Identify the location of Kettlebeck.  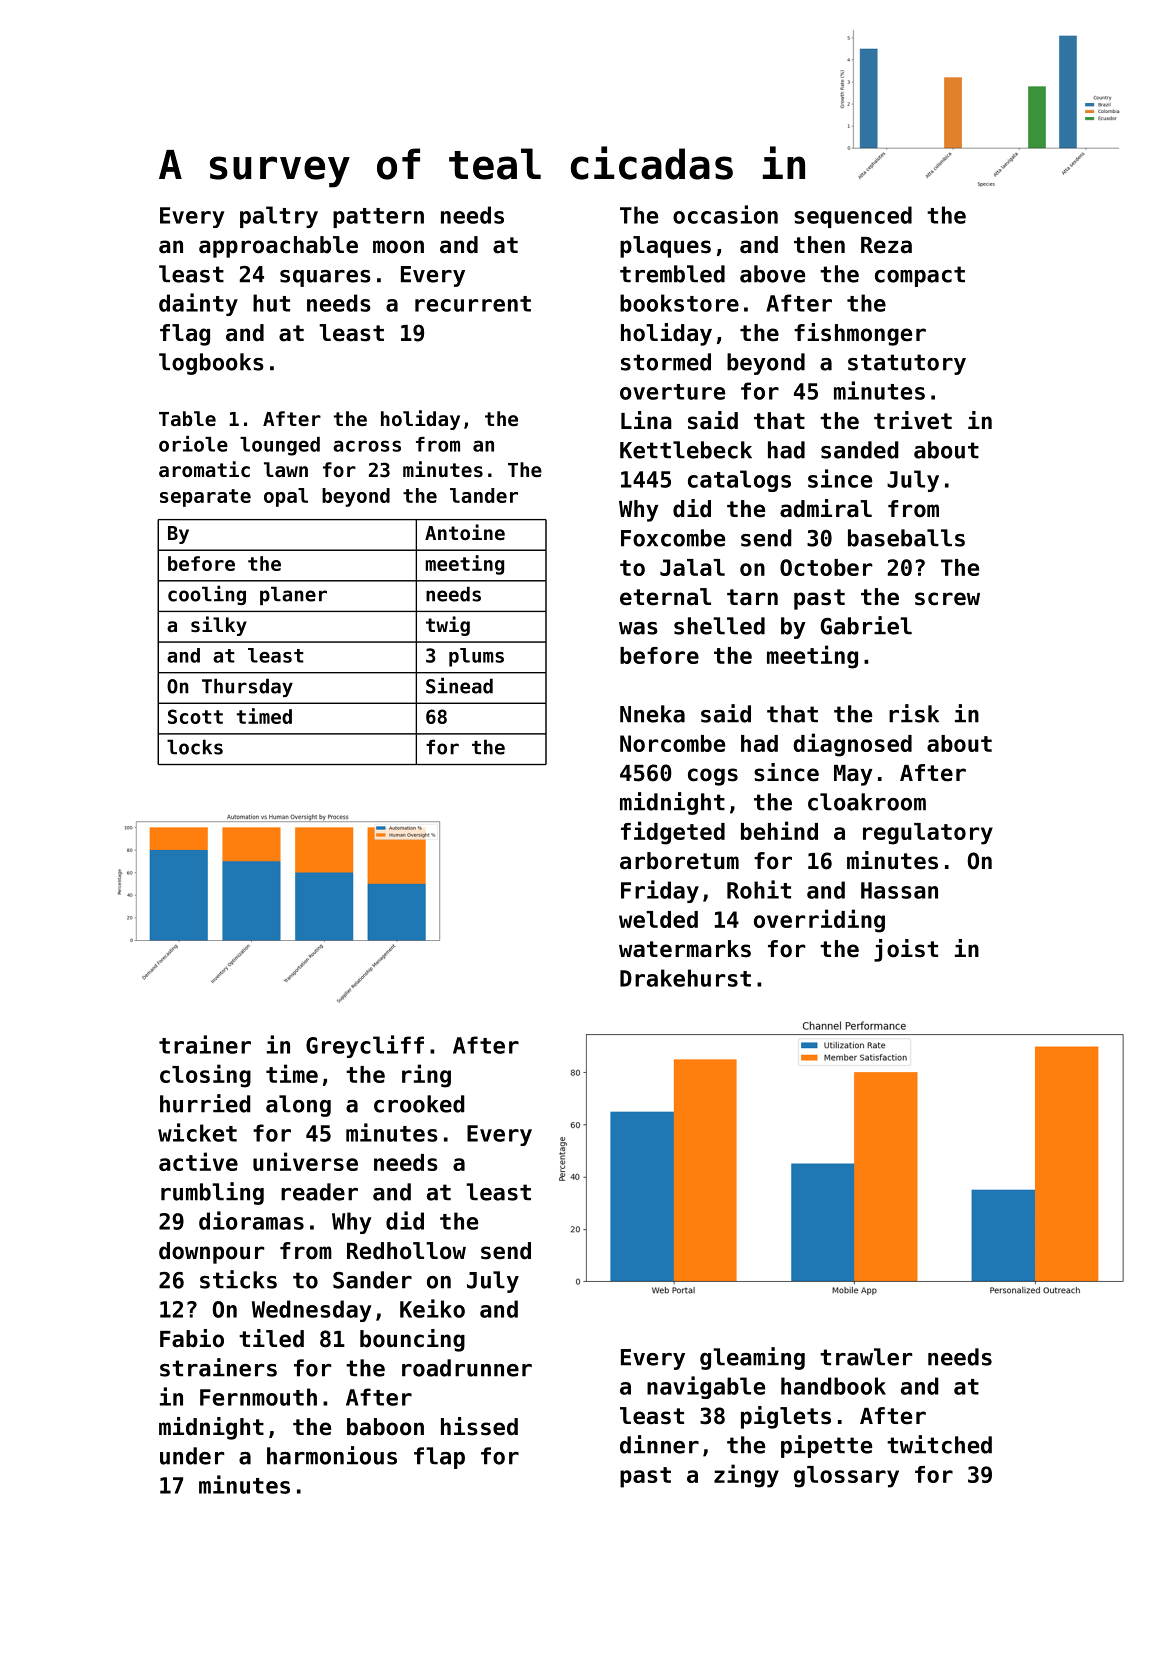
(686, 450).
